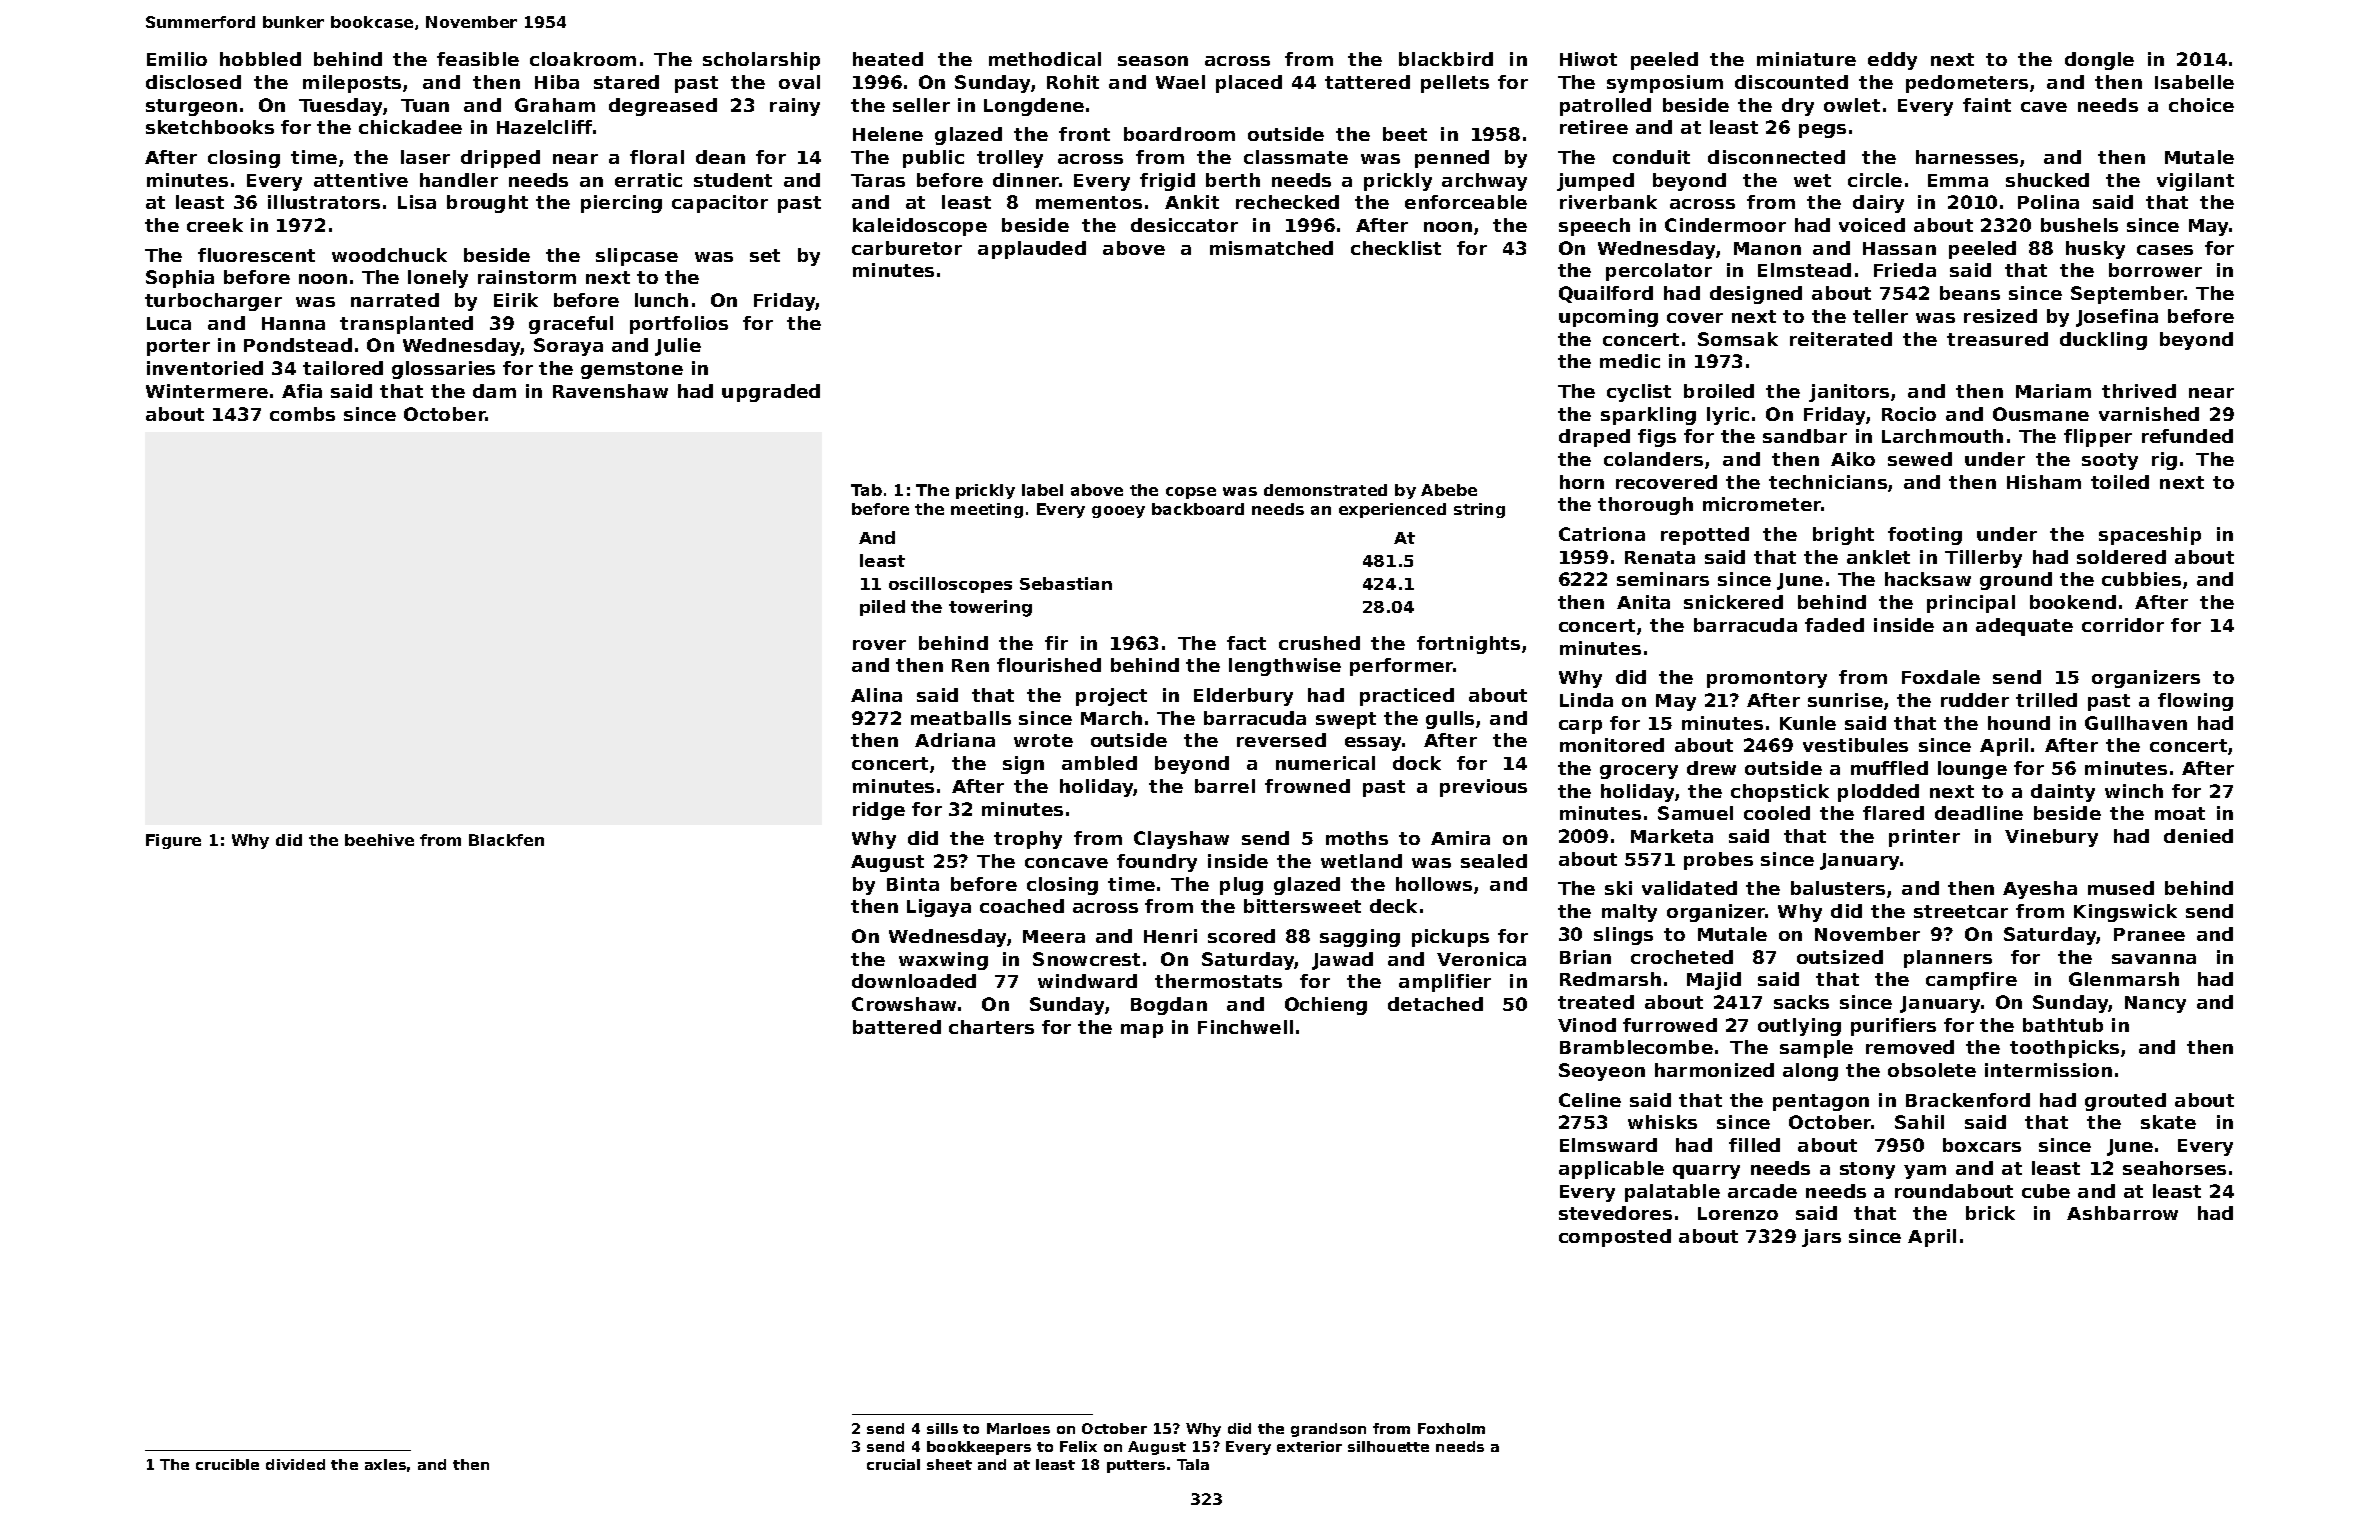  I want to click on Alina, so click(876, 695).
